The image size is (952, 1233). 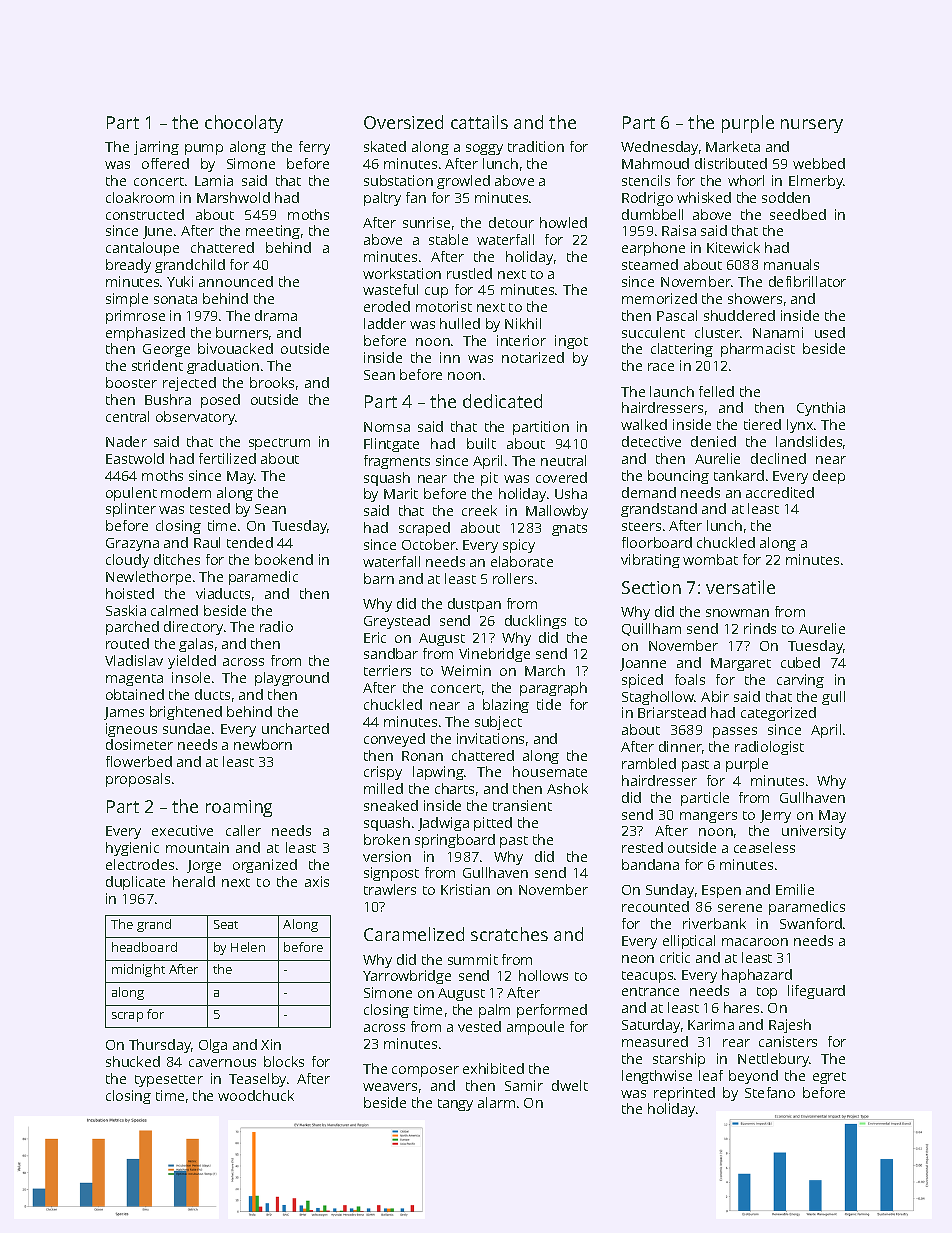 What do you see at coordinates (244, 124) in the image?
I see `chocolaty` at bounding box center [244, 124].
